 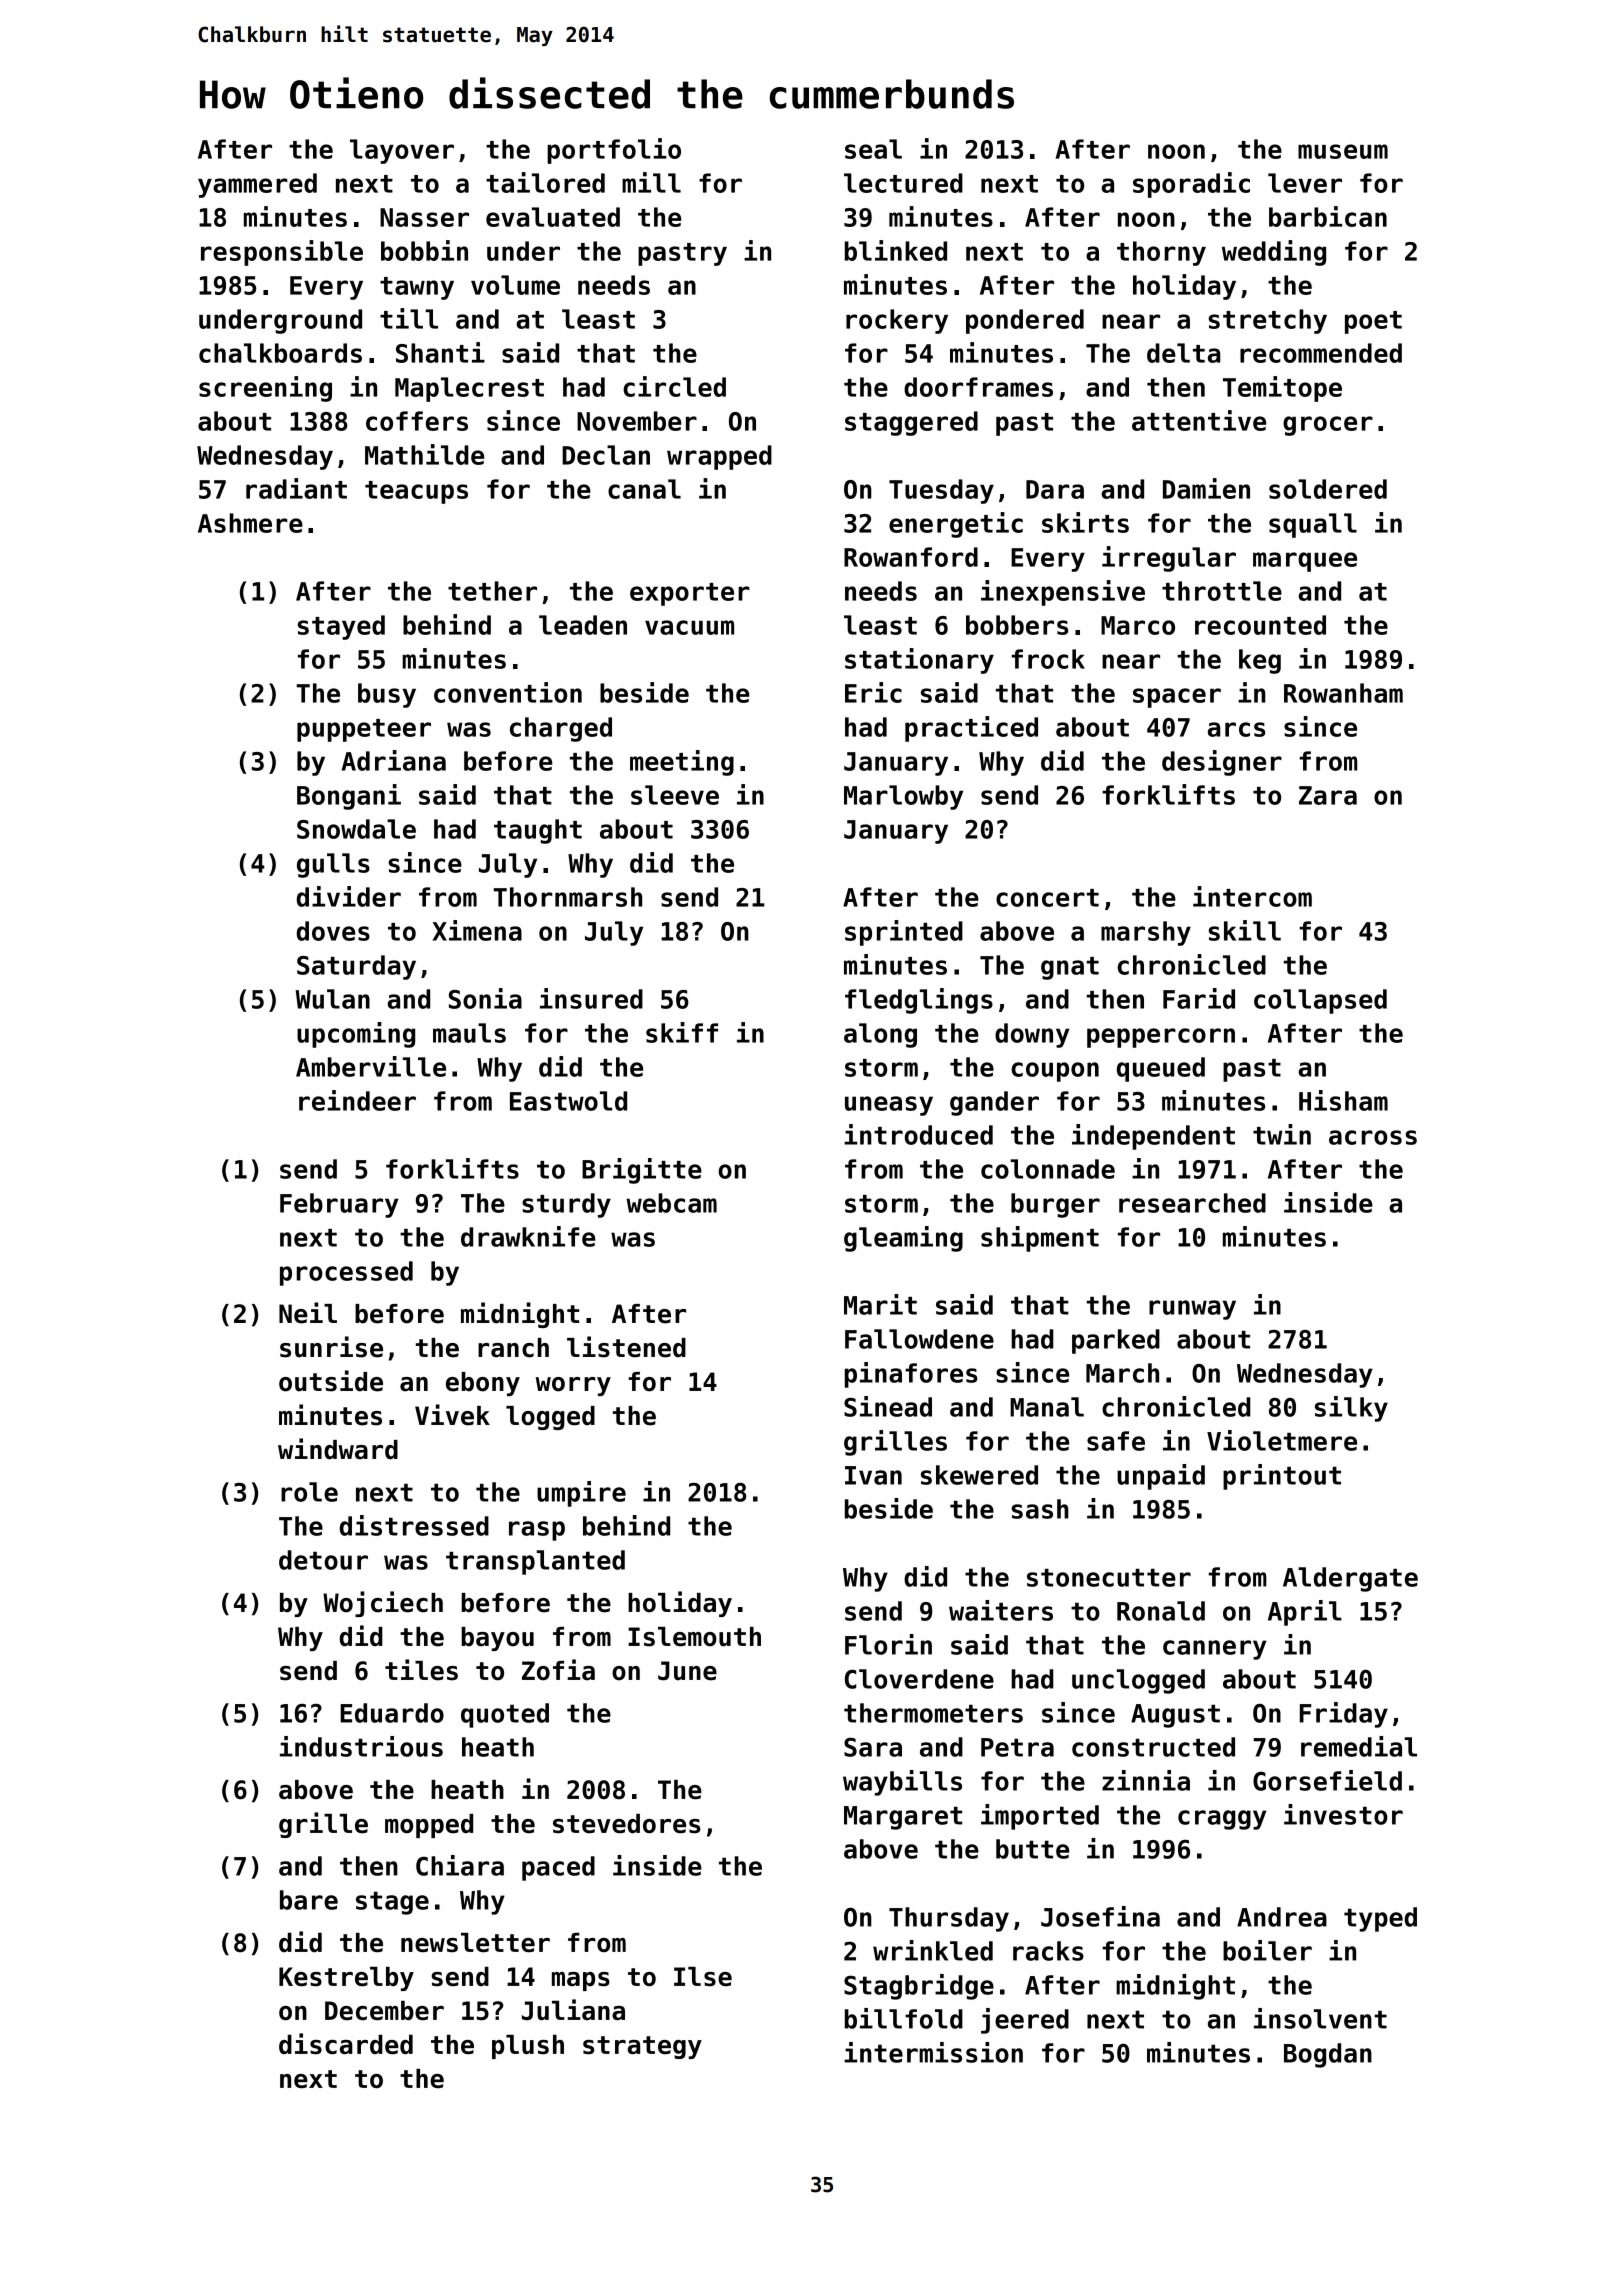 What do you see at coordinates (257, 185) in the screenshot?
I see `yammered` at bounding box center [257, 185].
